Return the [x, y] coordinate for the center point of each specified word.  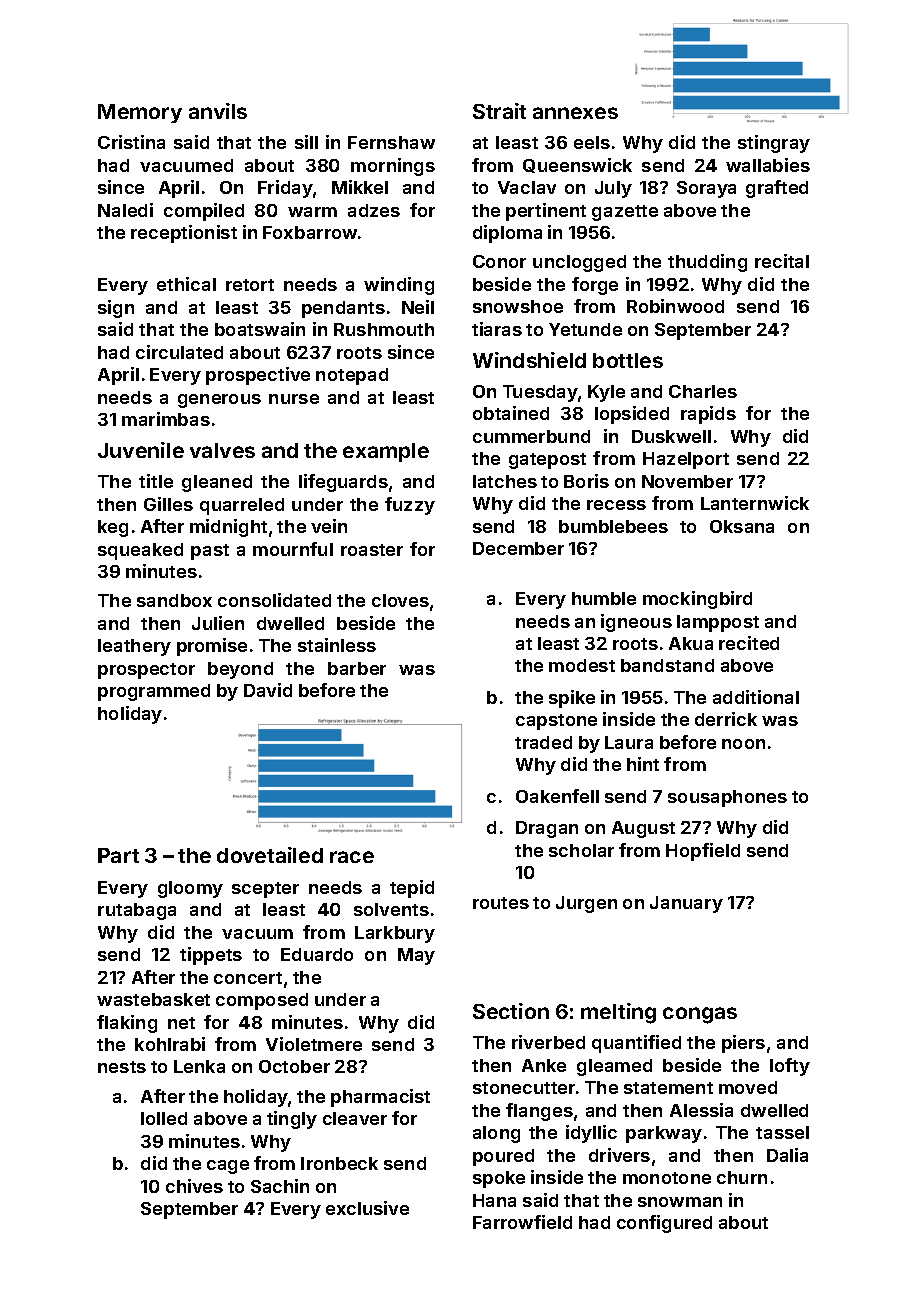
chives [194, 1186]
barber [357, 668]
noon [743, 744]
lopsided [632, 415]
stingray [774, 144]
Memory [140, 113]
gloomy [190, 889]
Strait [499, 111]
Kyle [606, 393]
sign [116, 309]
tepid [412, 889]
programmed [154, 692]
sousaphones [727, 798]
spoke [499, 1179]
